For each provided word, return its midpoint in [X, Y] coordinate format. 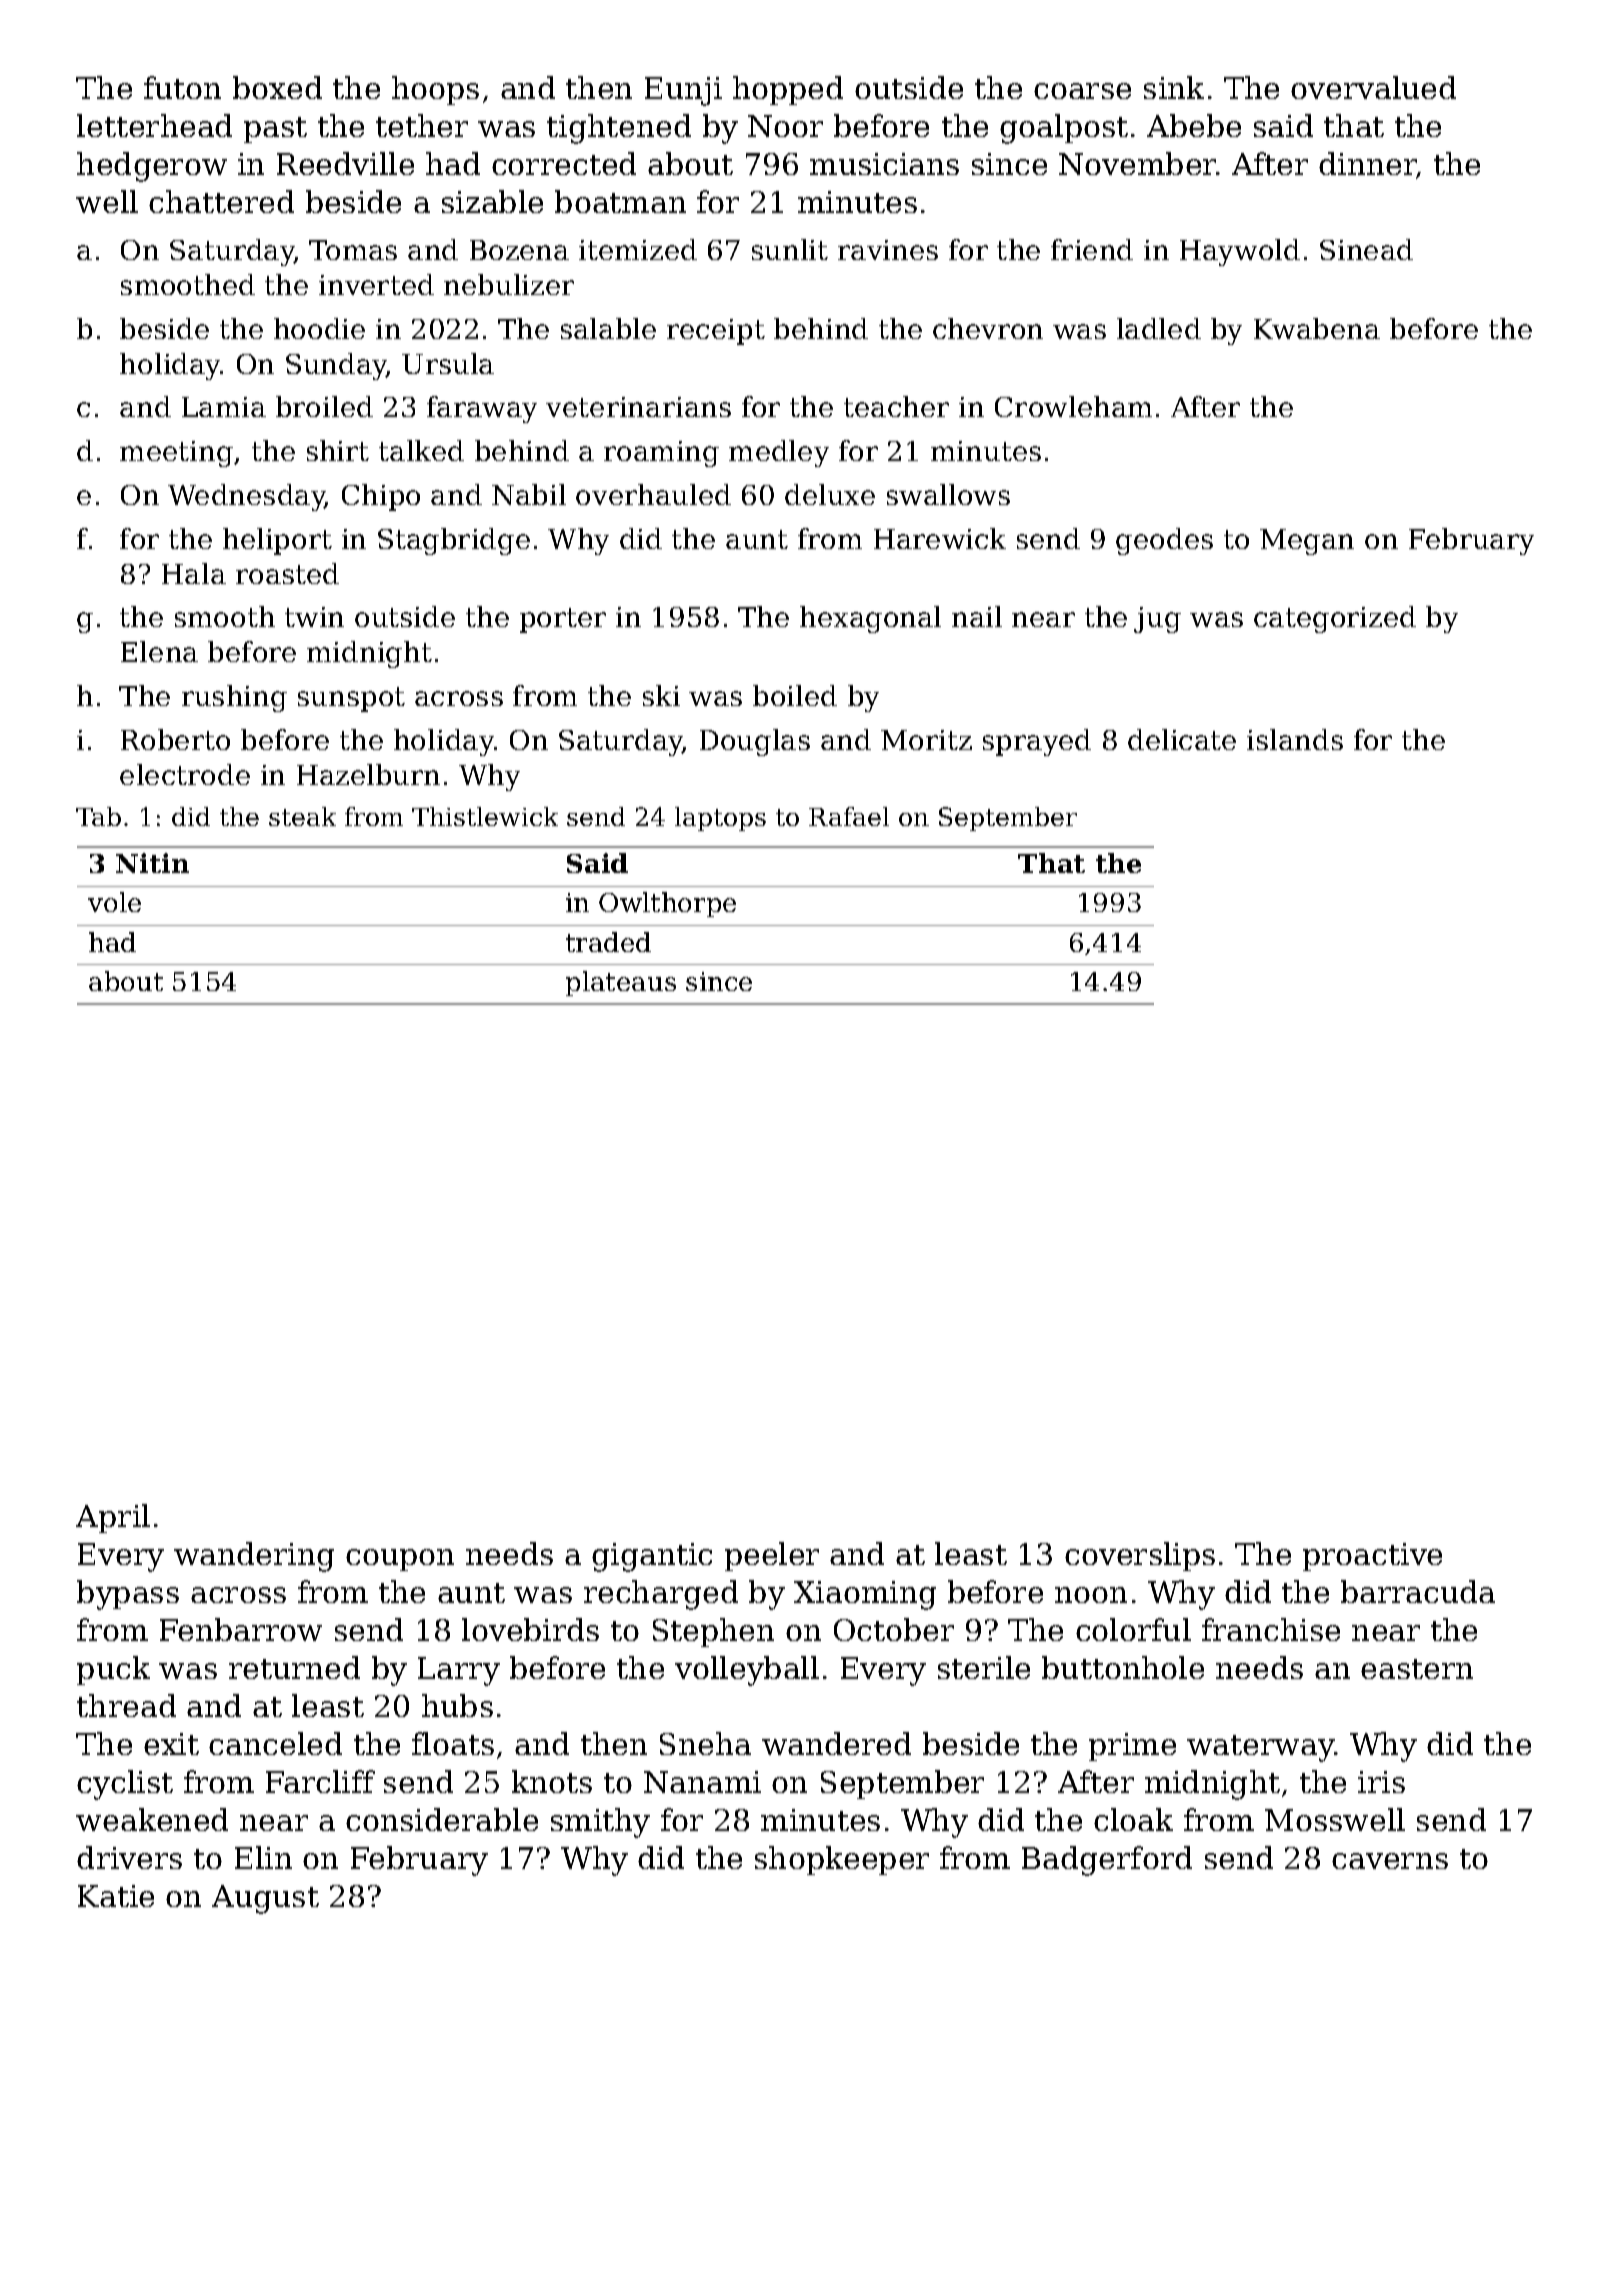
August [265, 1899]
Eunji [683, 91]
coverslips [1140, 1556]
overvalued [1373, 87]
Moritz [926, 740]
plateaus [621, 983]
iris [1381, 1782]
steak [302, 816]
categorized [1335, 619]
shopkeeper [842, 1860]
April [113, 1518]
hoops [435, 90]
